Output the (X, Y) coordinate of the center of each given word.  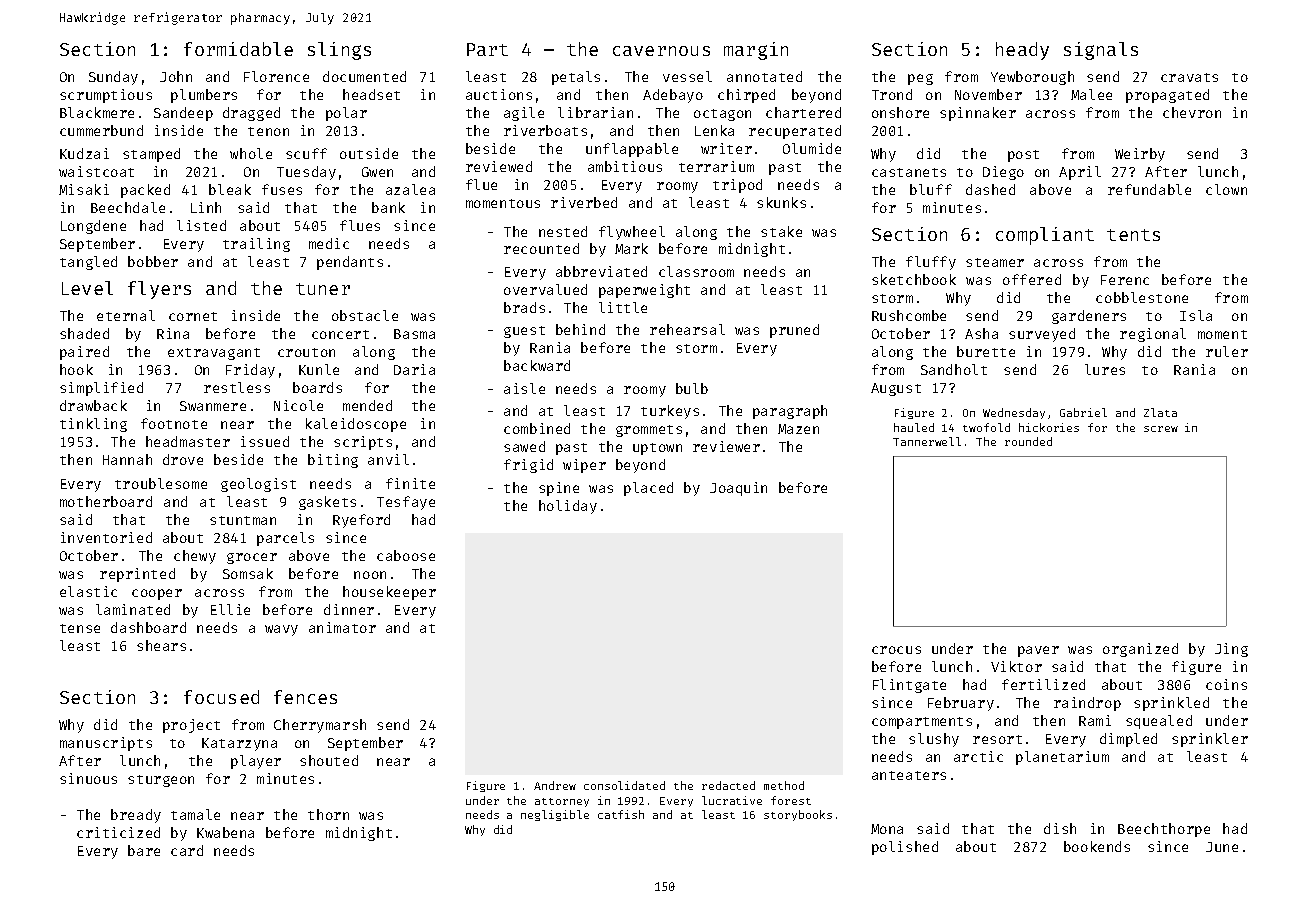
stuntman (243, 520)
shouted (329, 760)
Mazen (798, 429)
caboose (406, 555)
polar (346, 114)
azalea (410, 189)
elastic (88, 591)
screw (1161, 429)
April (1080, 173)
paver (1038, 651)
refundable (1149, 189)
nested (563, 231)
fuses (282, 189)
